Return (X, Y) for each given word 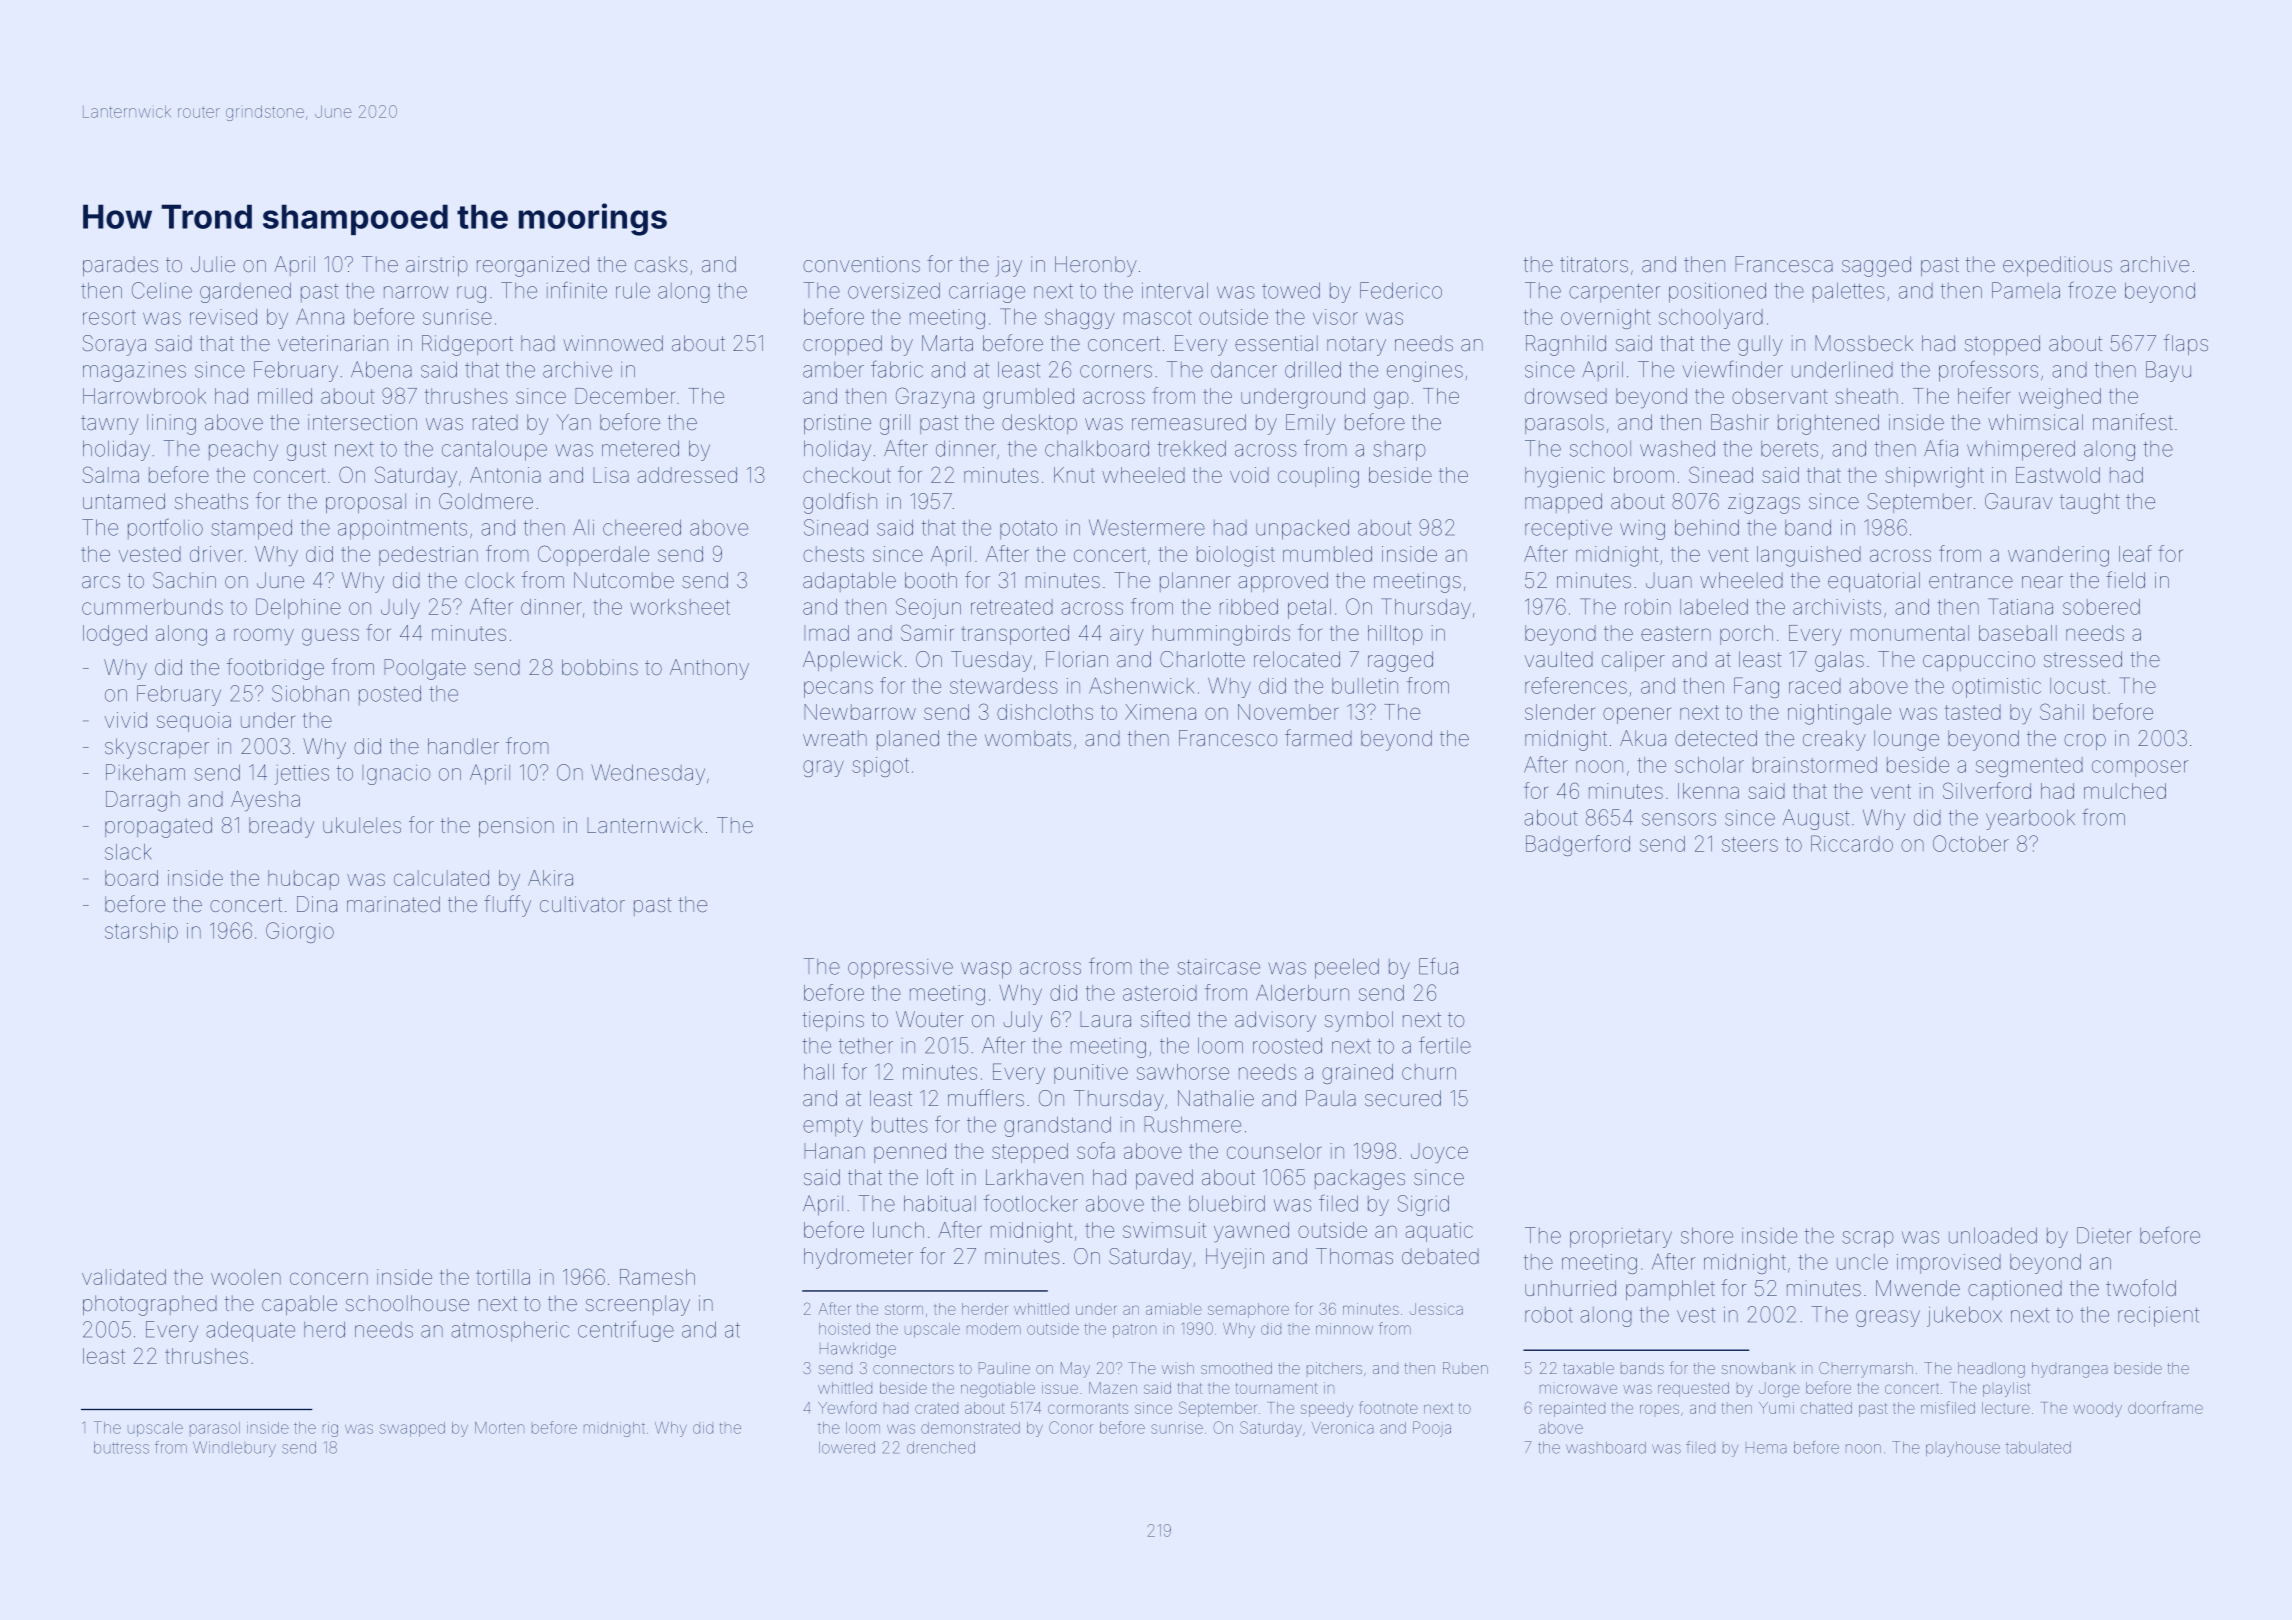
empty (833, 1127)
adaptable (849, 582)
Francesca (1784, 264)
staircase (1218, 967)
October (1971, 843)
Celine (162, 290)
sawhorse (1183, 1072)
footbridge (275, 669)
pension (516, 827)
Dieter (2104, 1235)
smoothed (1236, 1368)
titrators (1594, 264)
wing (1642, 530)
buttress (121, 1448)
